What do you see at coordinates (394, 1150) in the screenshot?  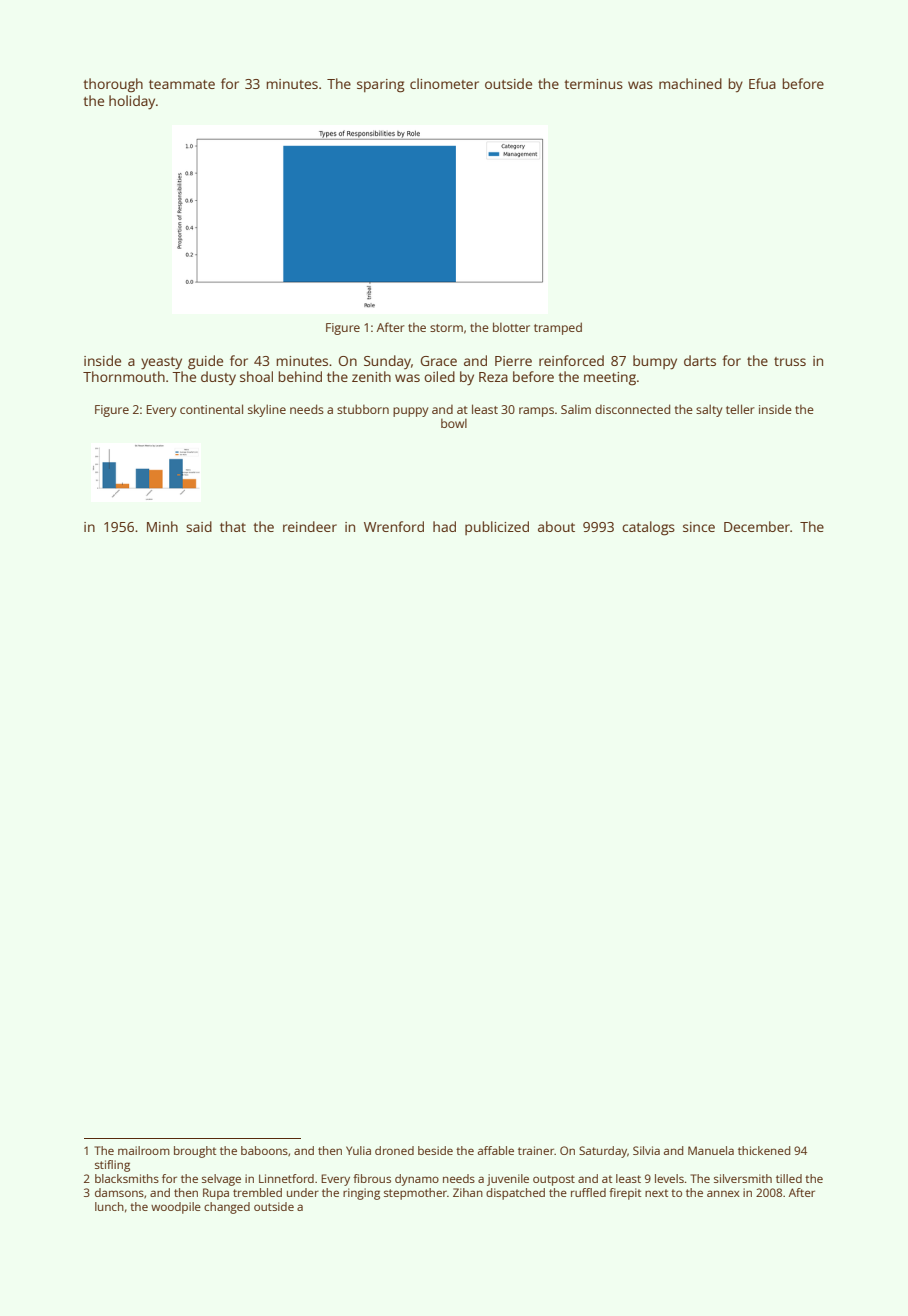 I see `droned` at bounding box center [394, 1150].
